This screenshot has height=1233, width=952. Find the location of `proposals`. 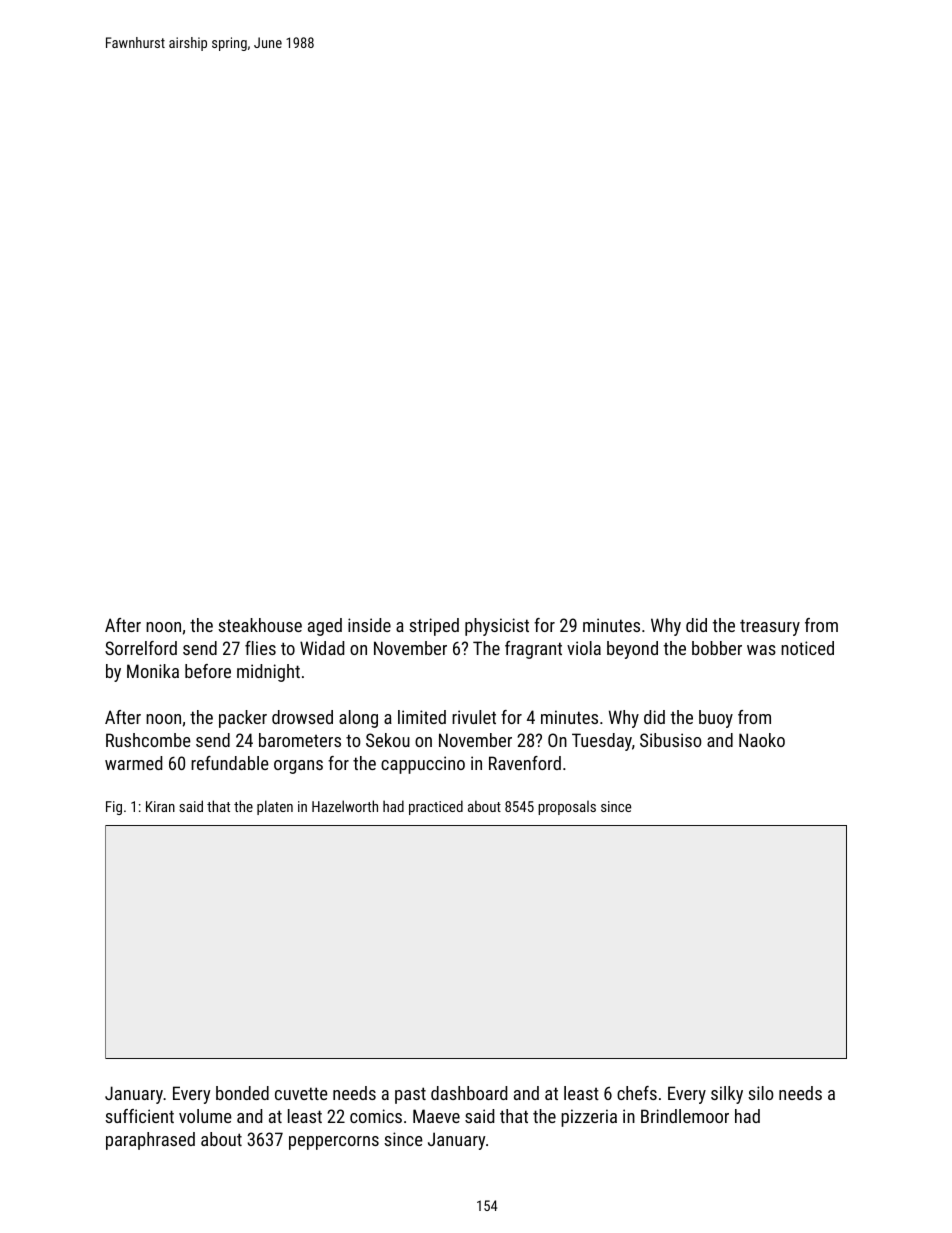

proposals is located at coordinates (567, 808).
